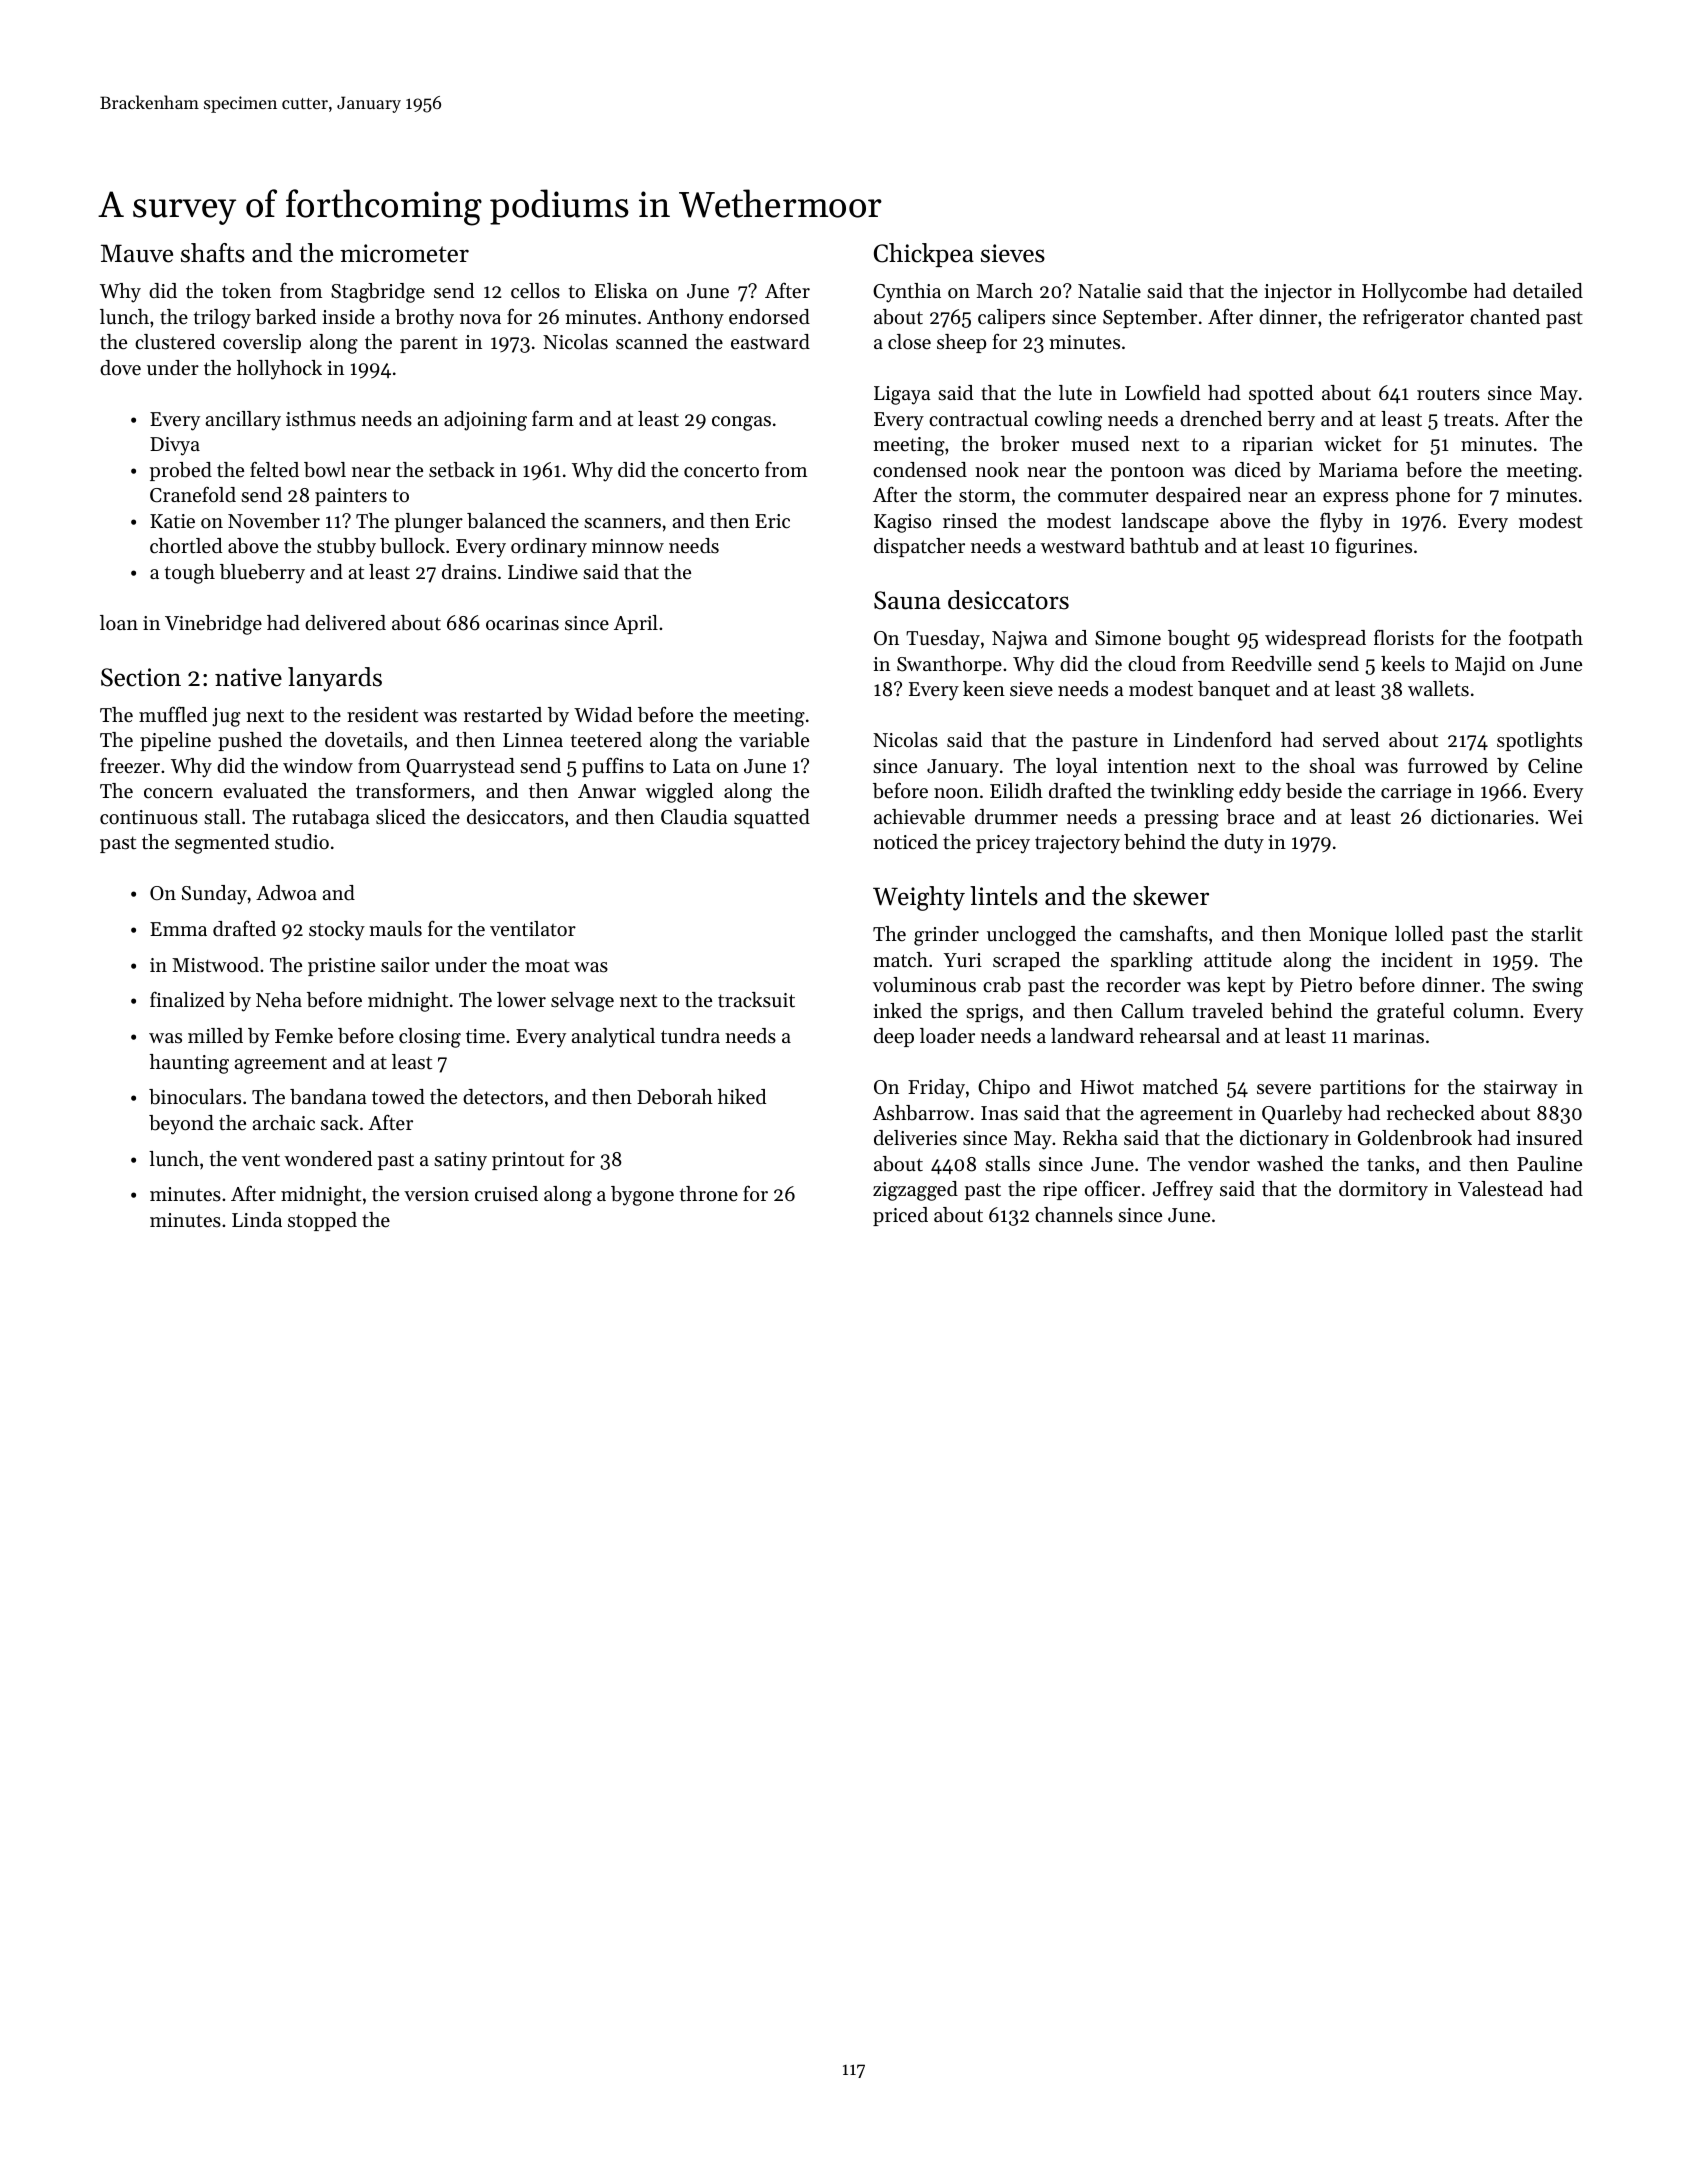 The height and width of the image is (2178, 1683). What do you see at coordinates (984, 689) in the image?
I see `keen` at bounding box center [984, 689].
